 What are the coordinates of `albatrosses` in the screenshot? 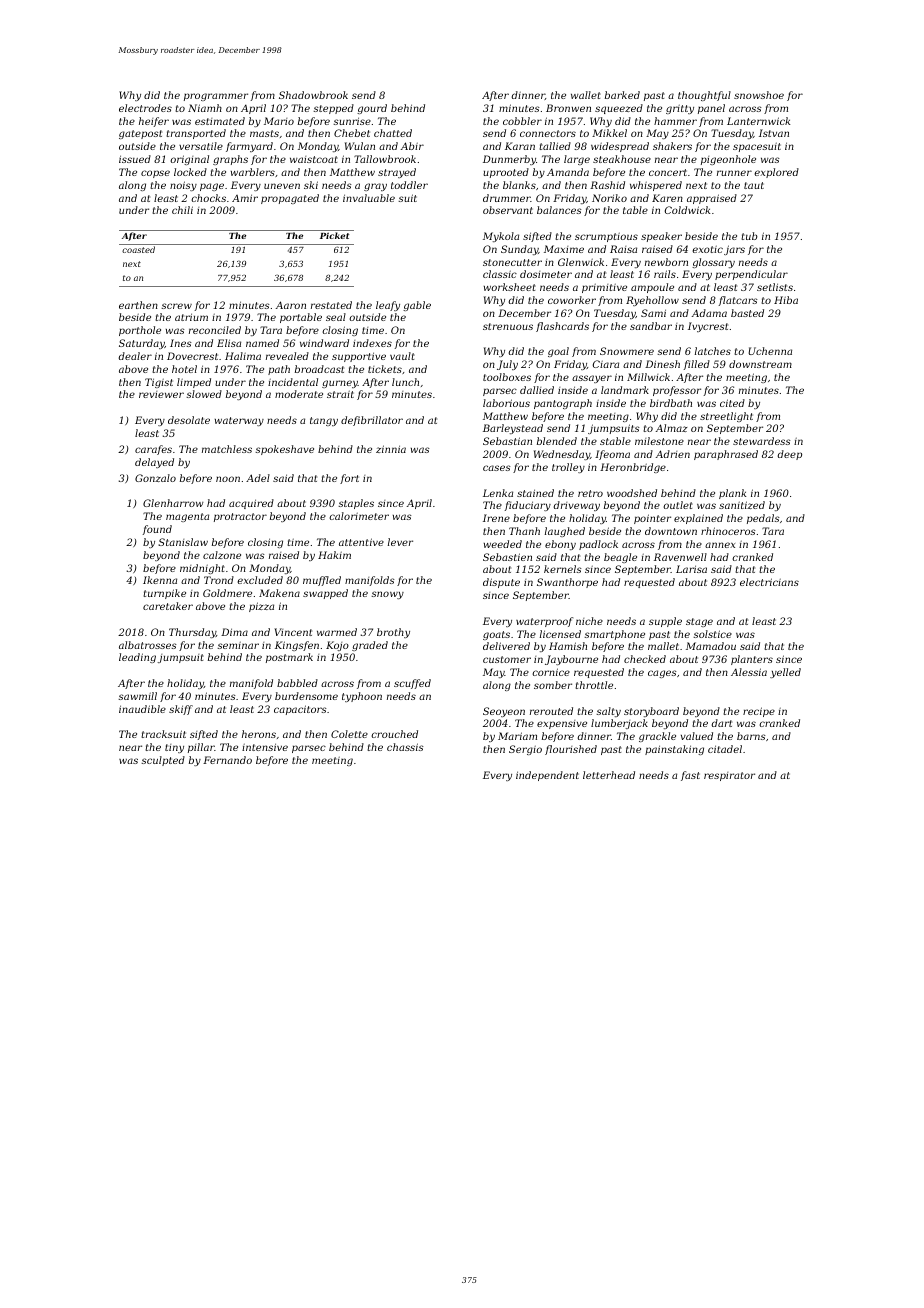 It's located at (148, 645).
